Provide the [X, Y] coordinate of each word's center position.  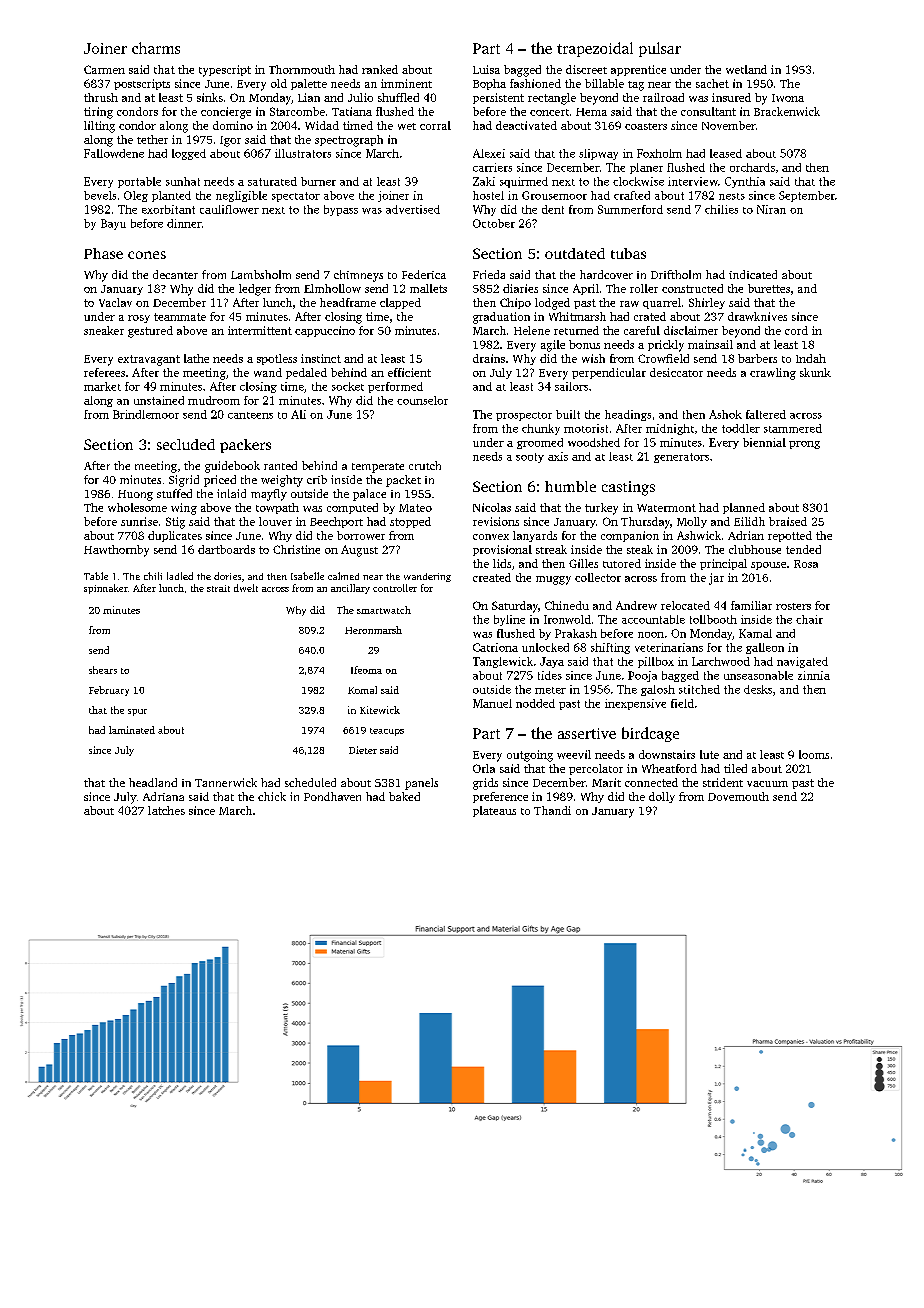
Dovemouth [738, 796]
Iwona [788, 98]
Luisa [486, 69]
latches [166, 810]
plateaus [494, 811]
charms [156, 48]
